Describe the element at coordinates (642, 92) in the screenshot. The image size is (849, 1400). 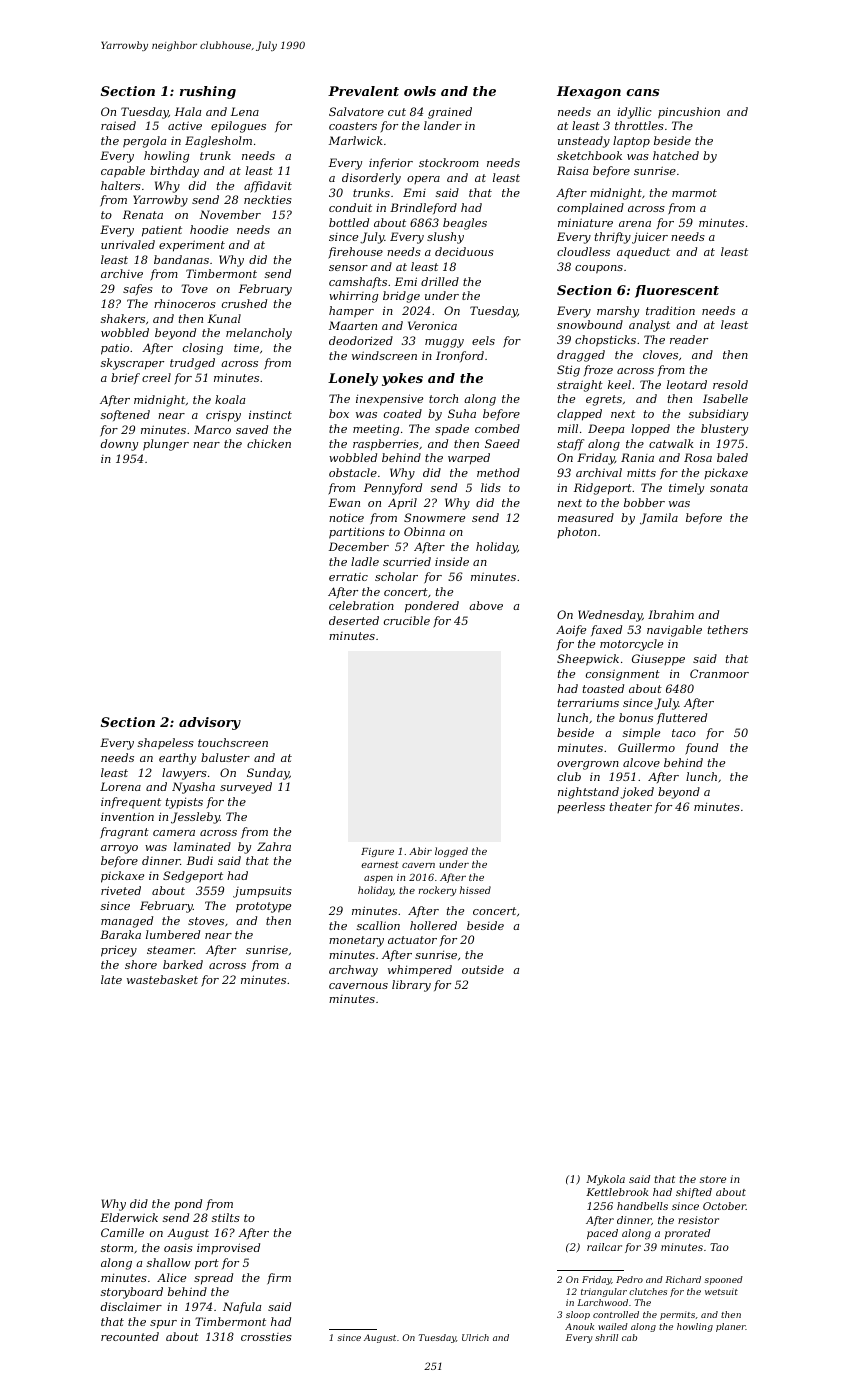
I see `cans` at that location.
